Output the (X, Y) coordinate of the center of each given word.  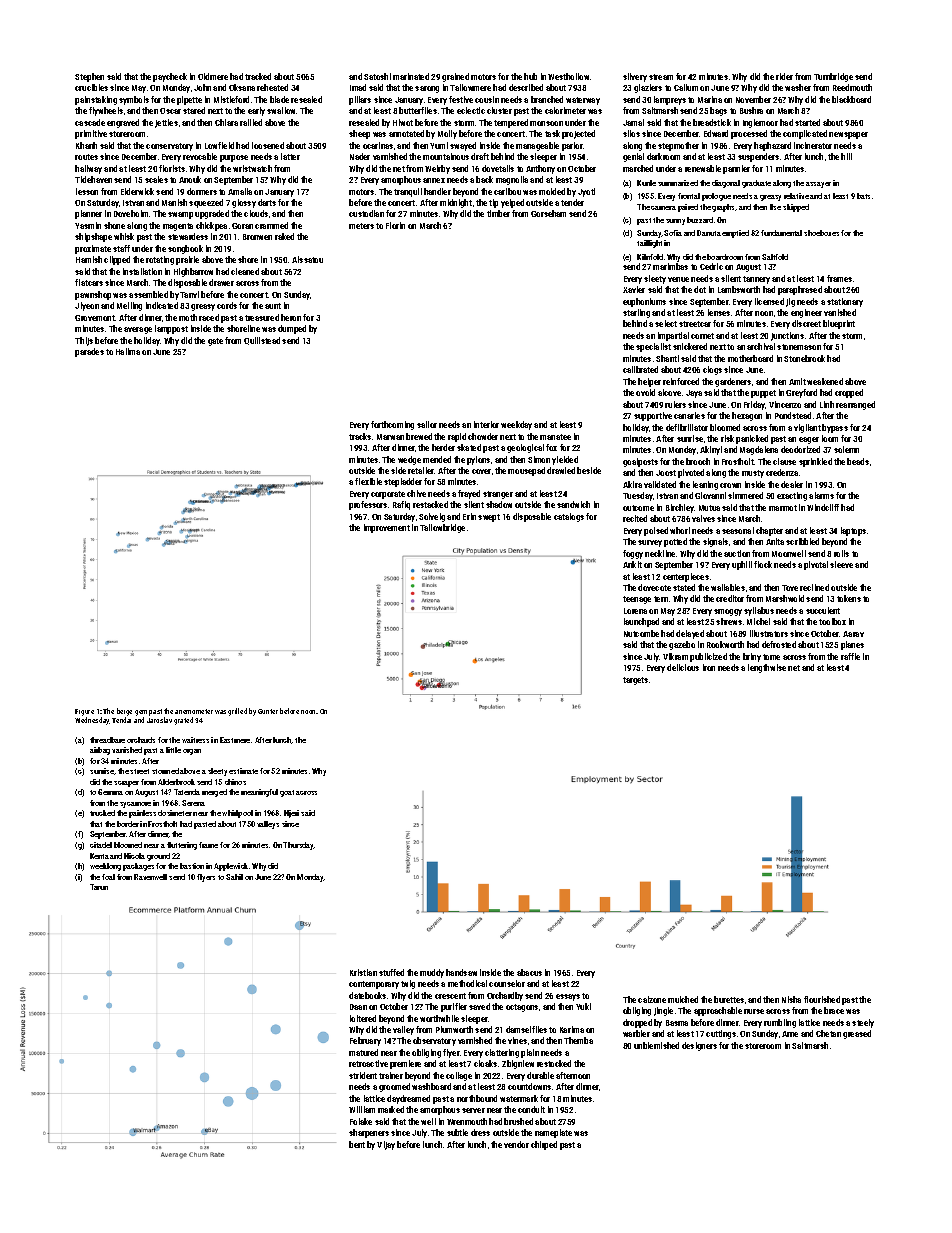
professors (368, 505)
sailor (427, 424)
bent (357, 1144)
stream (661, 77)
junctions (787, 336)
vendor (516, 1144)
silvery (635, 77)
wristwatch (252, 168)
